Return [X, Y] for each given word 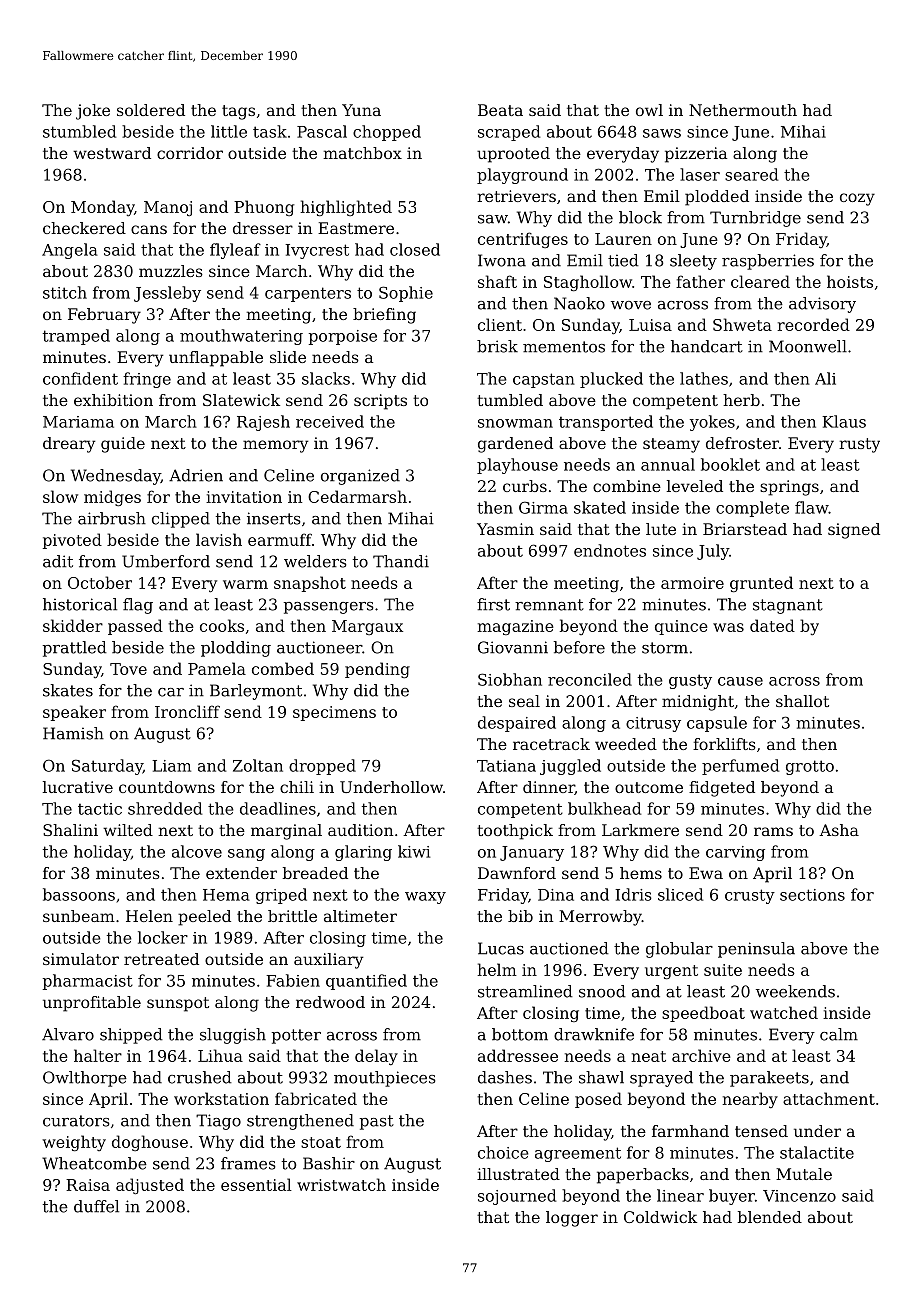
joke [93, 112]
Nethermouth [743, 110]
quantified [366, 982]
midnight [698, 703]
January [532, 853]
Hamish [73, 733]
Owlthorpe [85, 1079]
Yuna [361, 110]
